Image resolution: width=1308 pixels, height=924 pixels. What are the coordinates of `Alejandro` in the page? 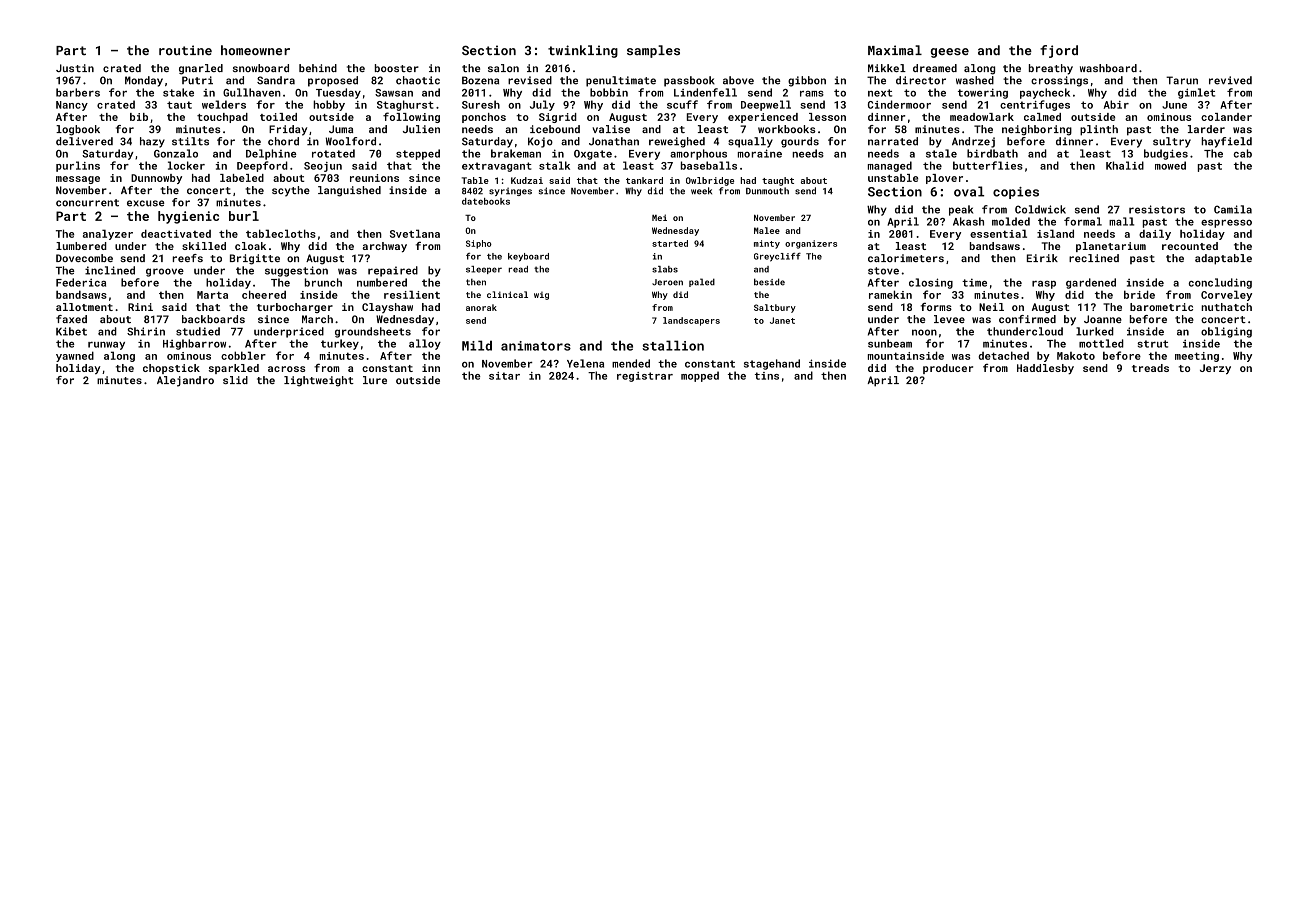 It's located at (185, 381).
